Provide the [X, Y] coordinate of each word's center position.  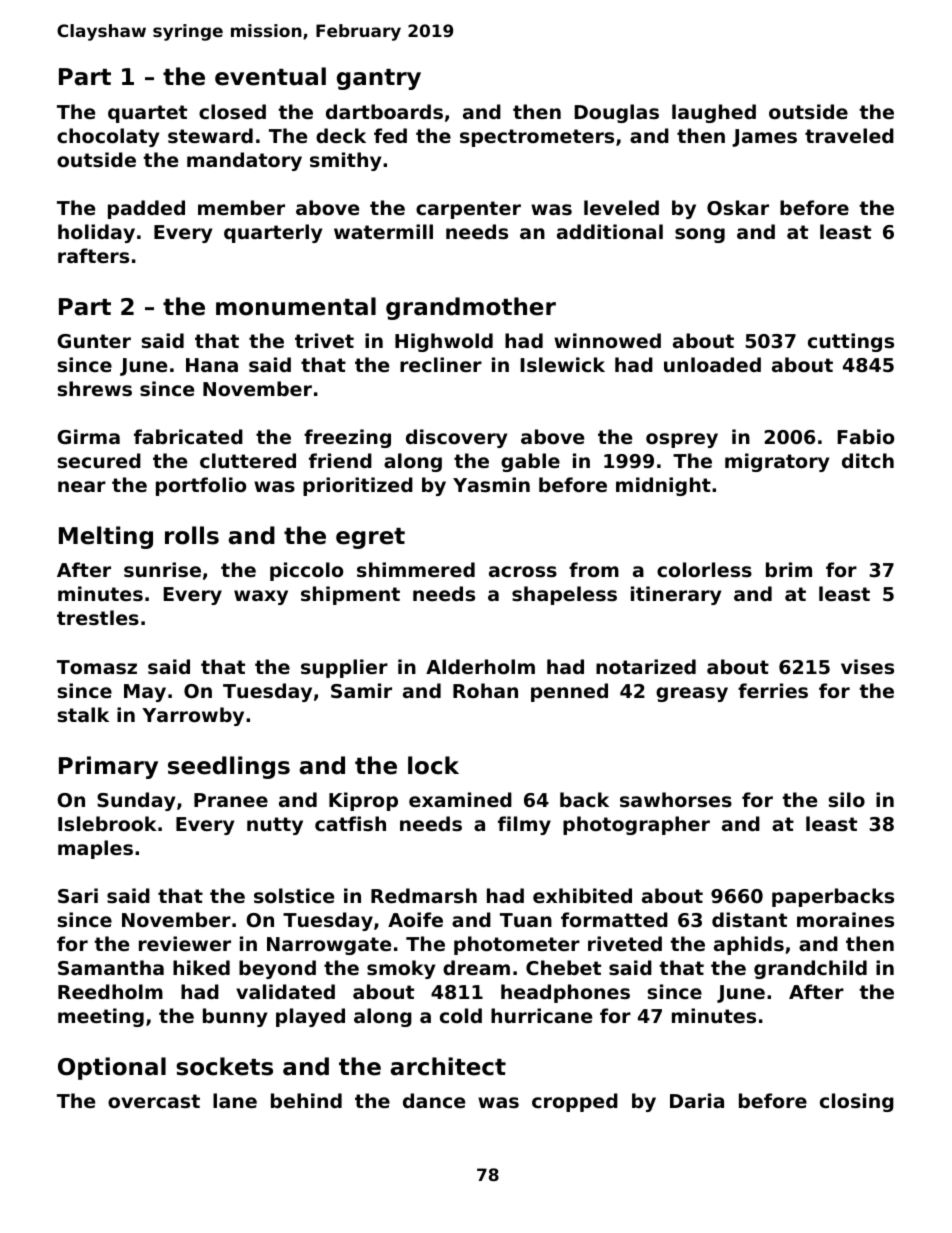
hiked [201, 967]
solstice [294, 896]
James [764, 138]
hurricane [541, 1015]
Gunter [94, 341]
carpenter [468, 210]
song [700, 235]
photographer [636, 825]
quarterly [273, 233]
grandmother [471, 308]
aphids [749, 945]
